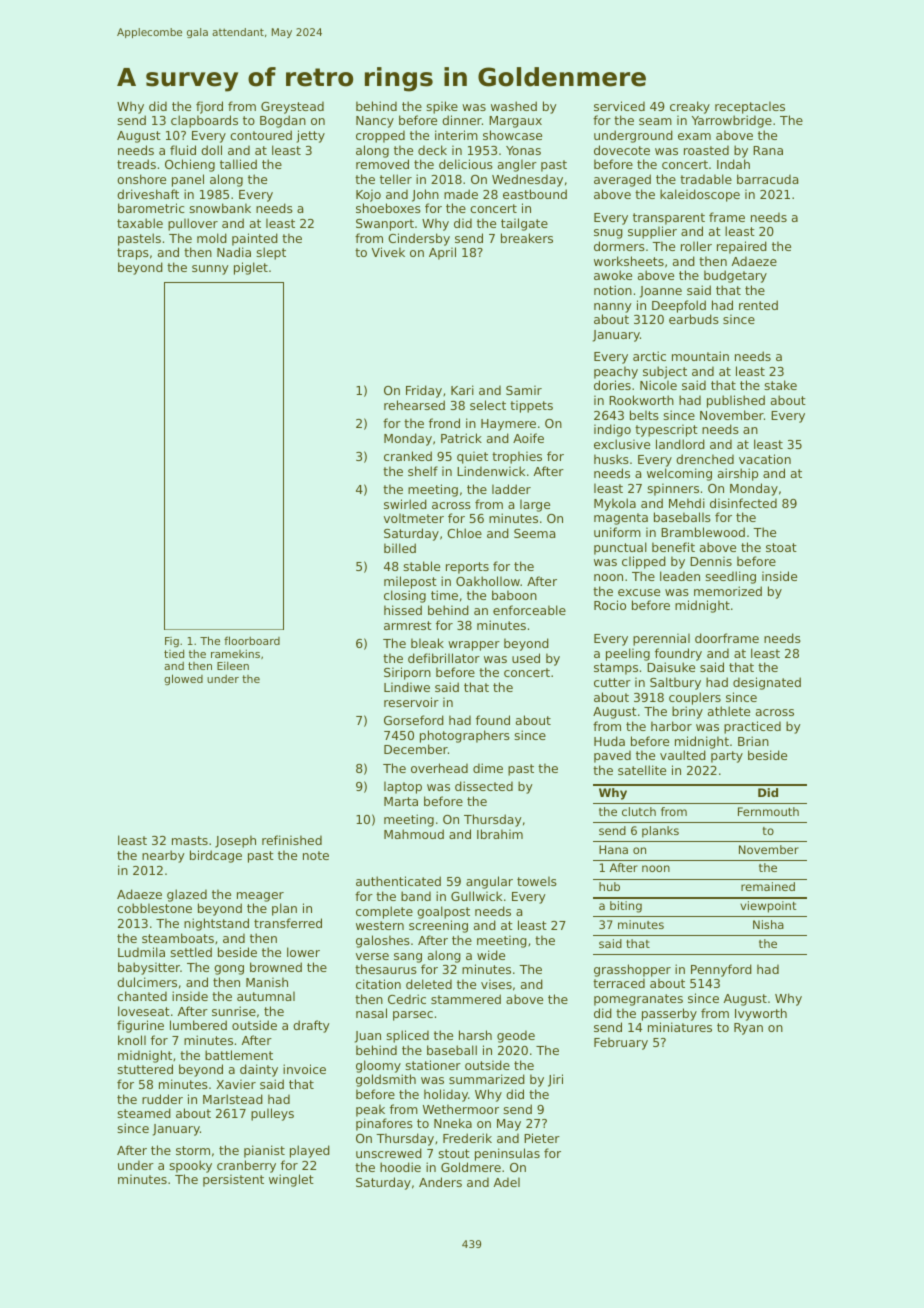 This page has height=1308, width=924. I want to click on Adel, so click(507, 1182).
